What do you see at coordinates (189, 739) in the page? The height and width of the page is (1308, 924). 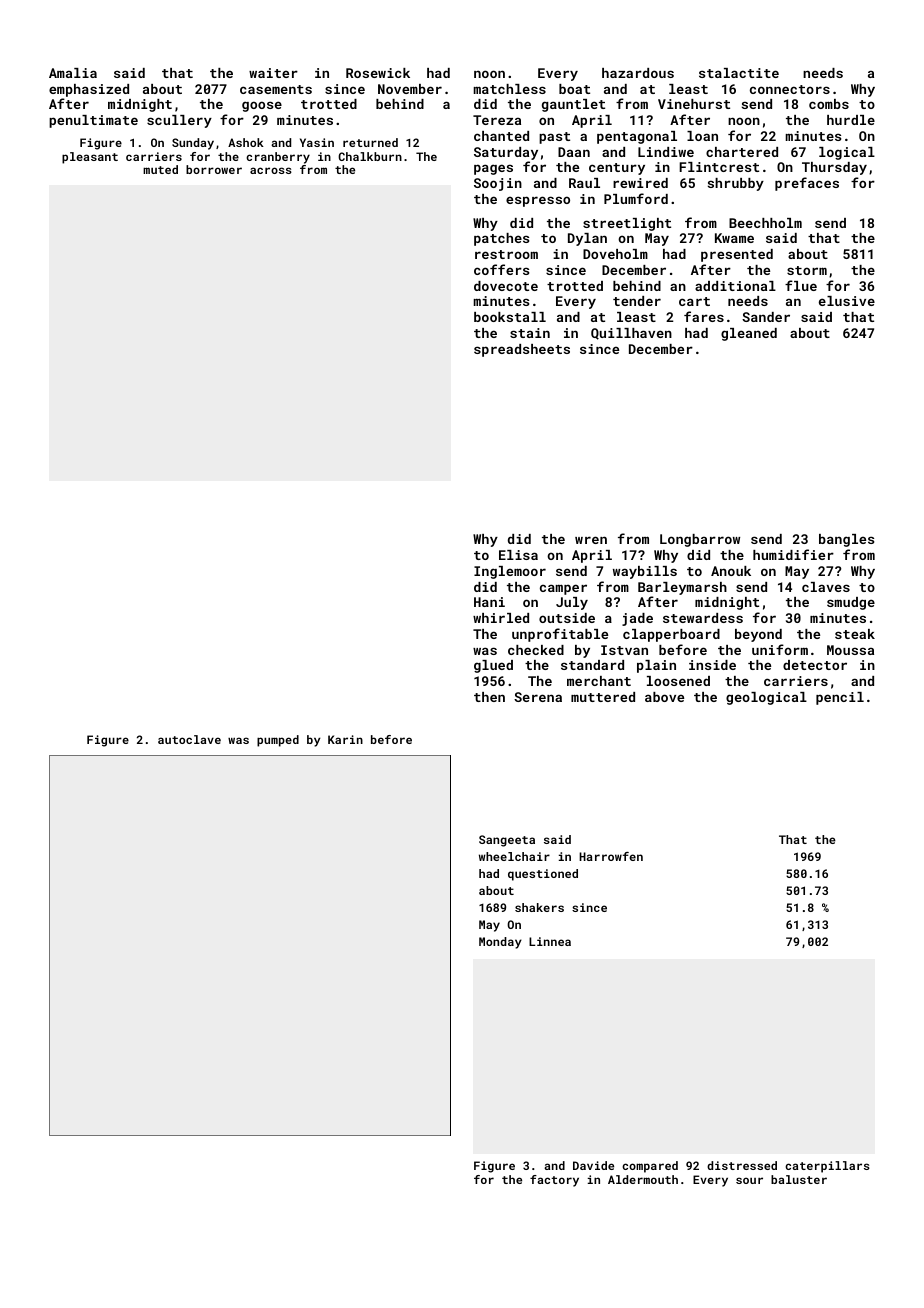 I see `autoclave` at bounding box center [189, 739].
